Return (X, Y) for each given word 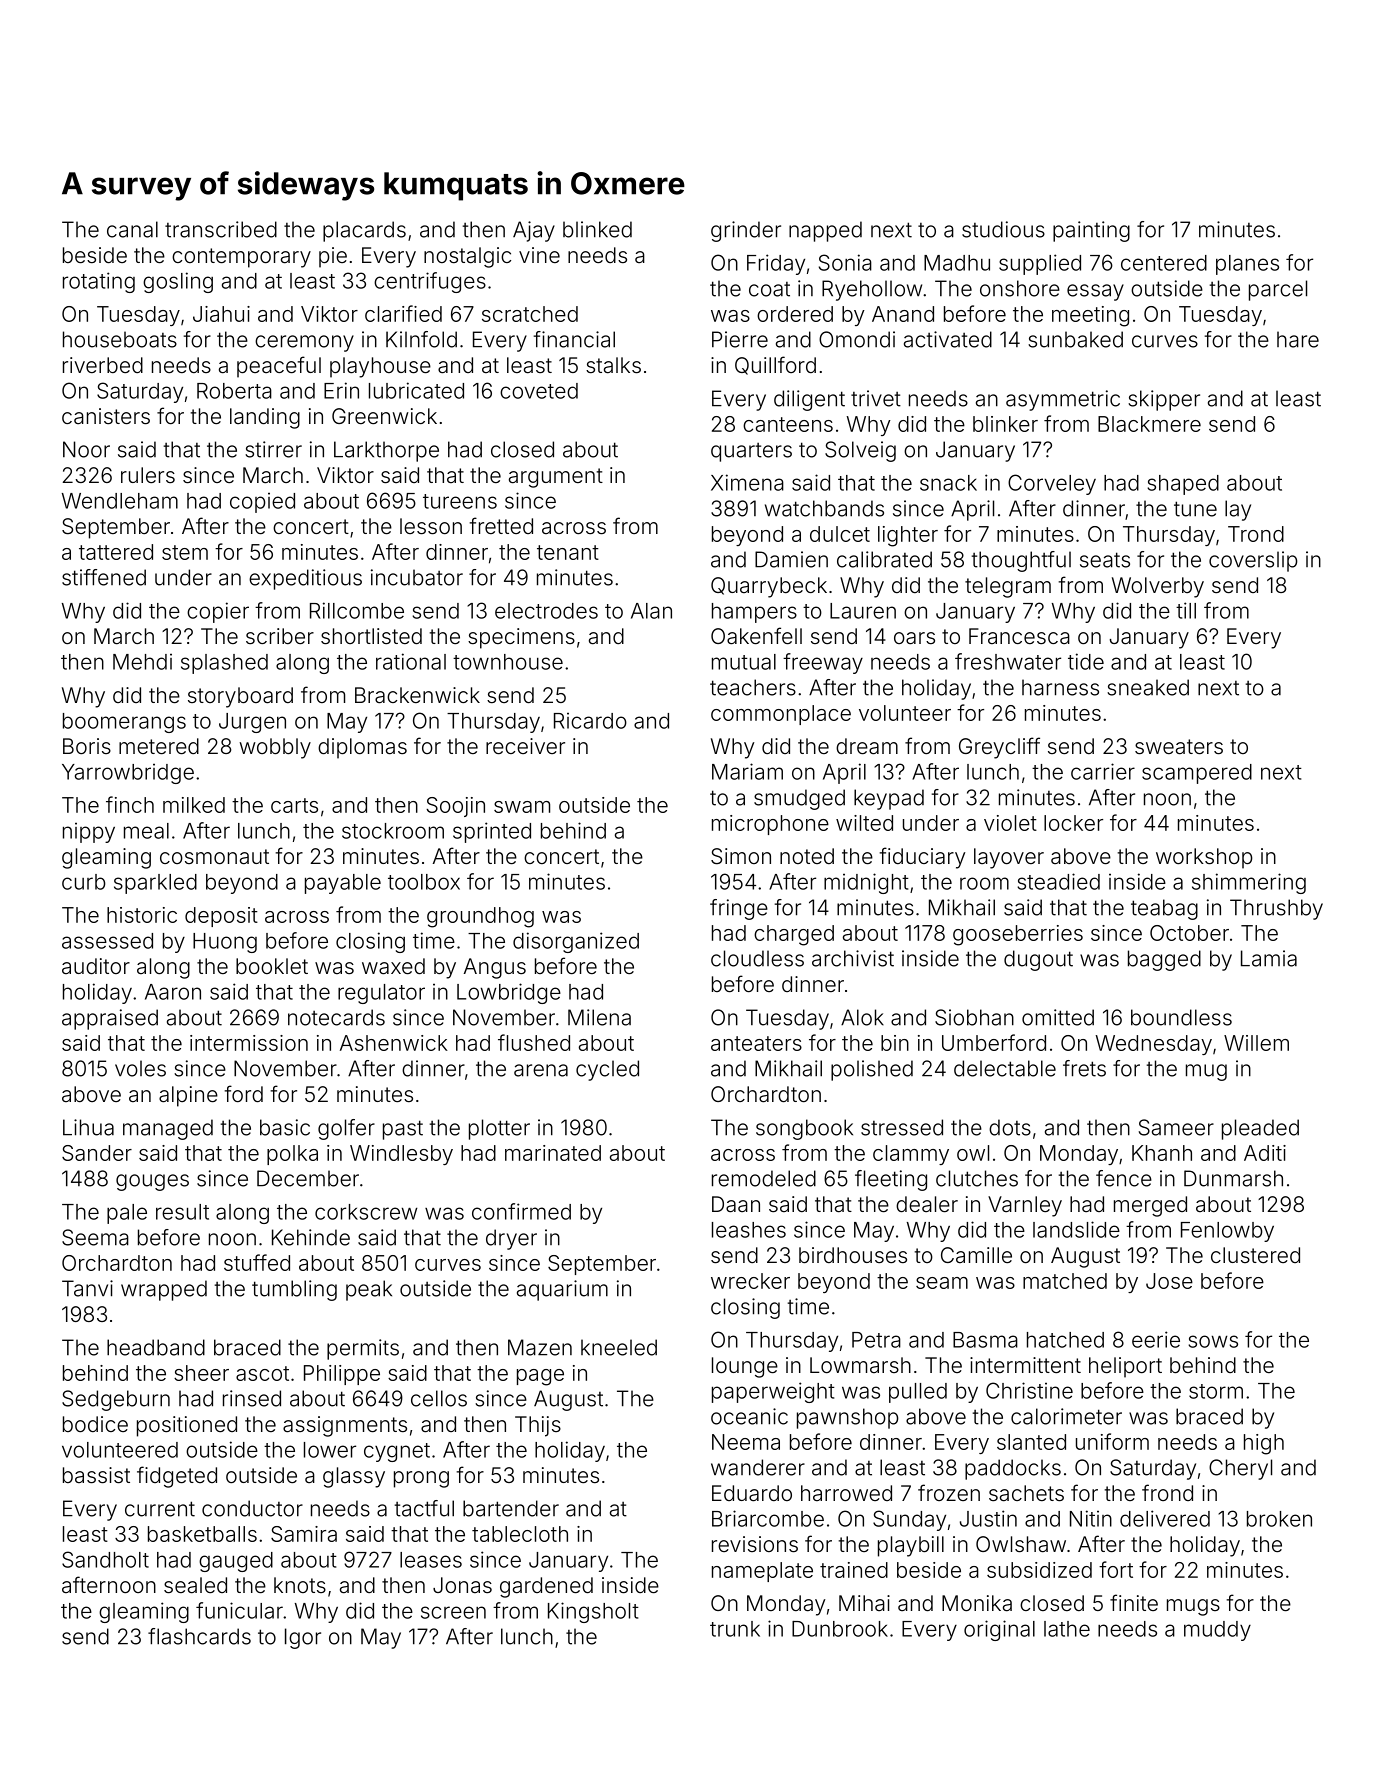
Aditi (1265, 1153)
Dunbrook (840, 1629)
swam (522, 807)
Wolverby (1158, 587)
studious (1003, 229)
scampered (1197, 774)
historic (142, 915)
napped (825, 231)
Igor (303, 1638)
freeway (823, 663)
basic (285, 1127)
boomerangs (124, 723)
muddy (1217, 1631)
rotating (99, 282)
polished (872, 1070)
